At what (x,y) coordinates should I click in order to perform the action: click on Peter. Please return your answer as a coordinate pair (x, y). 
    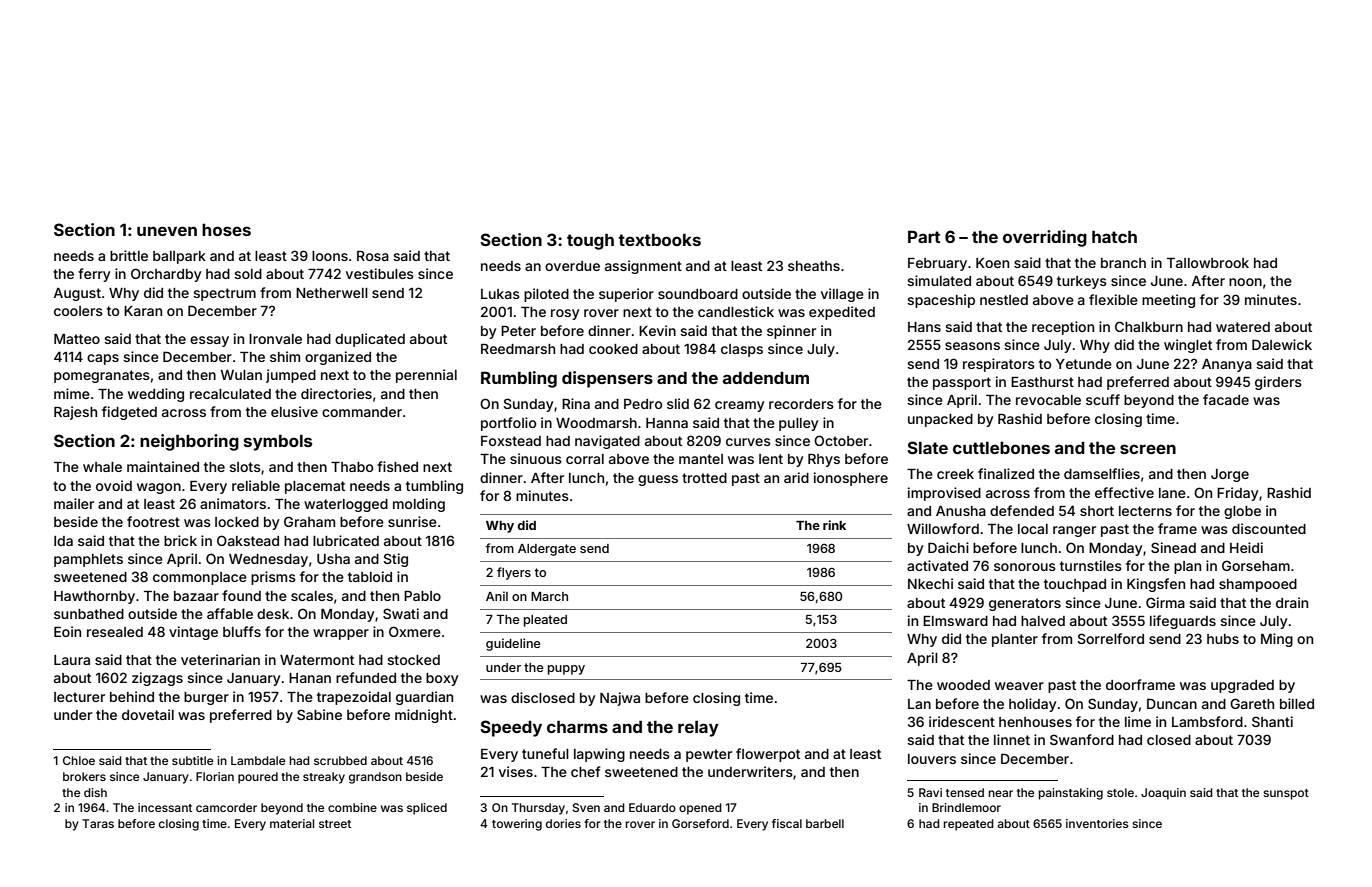
    Looking at the image, I should click on (518, 331).
